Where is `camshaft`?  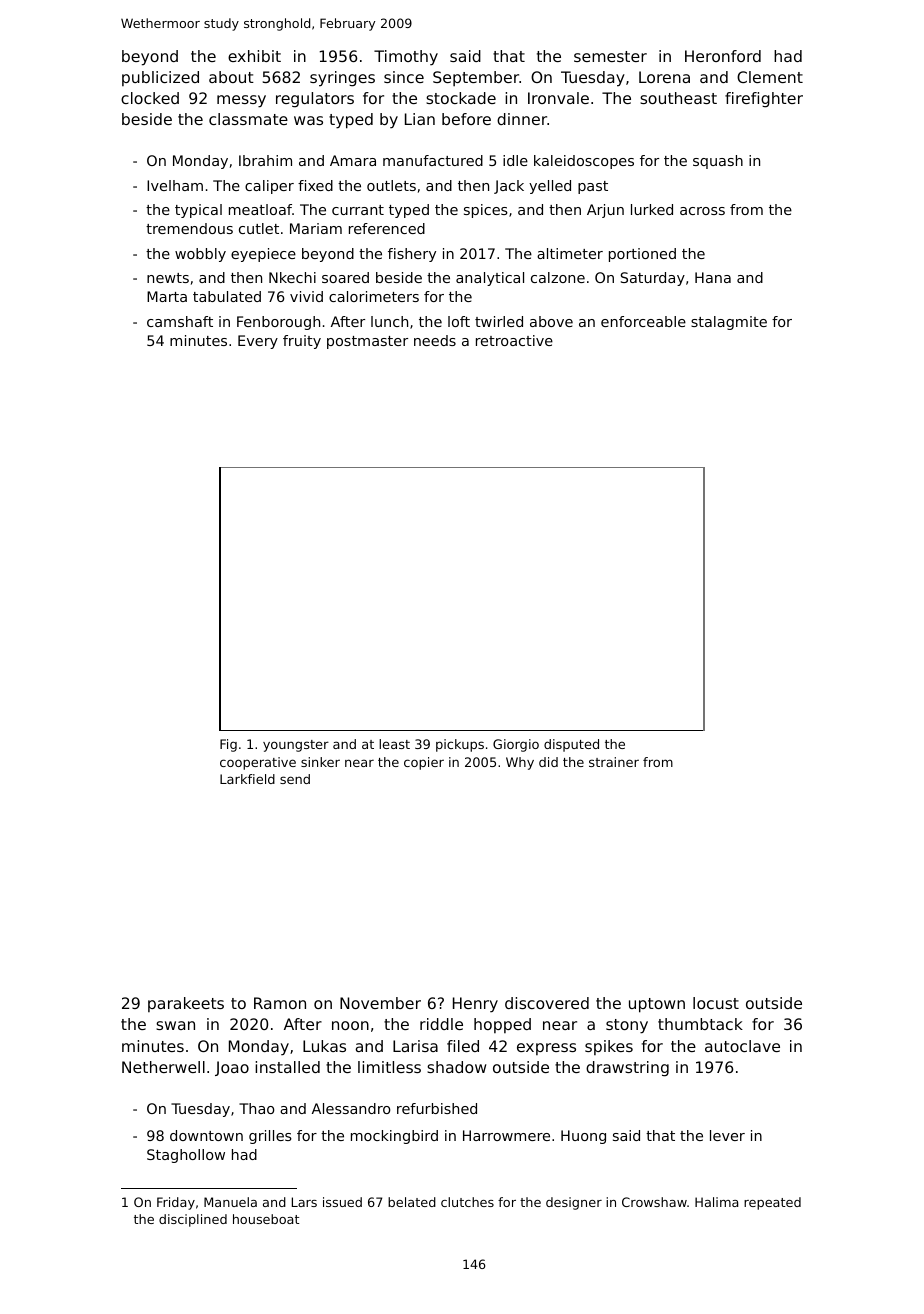 camshaft is located at coordinates (180, 321).
